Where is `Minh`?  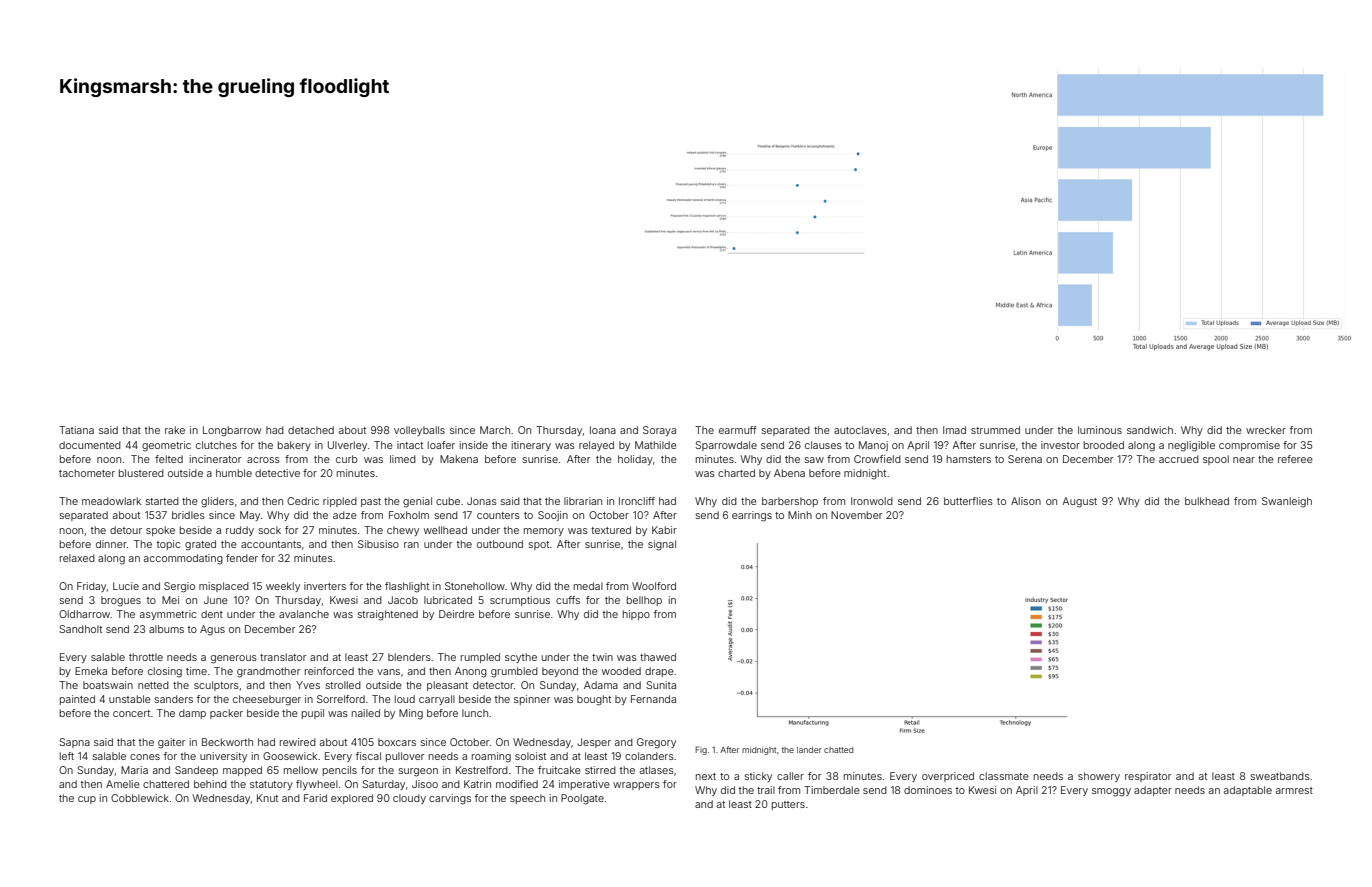
Minh is located at coordinates (800, 515).
